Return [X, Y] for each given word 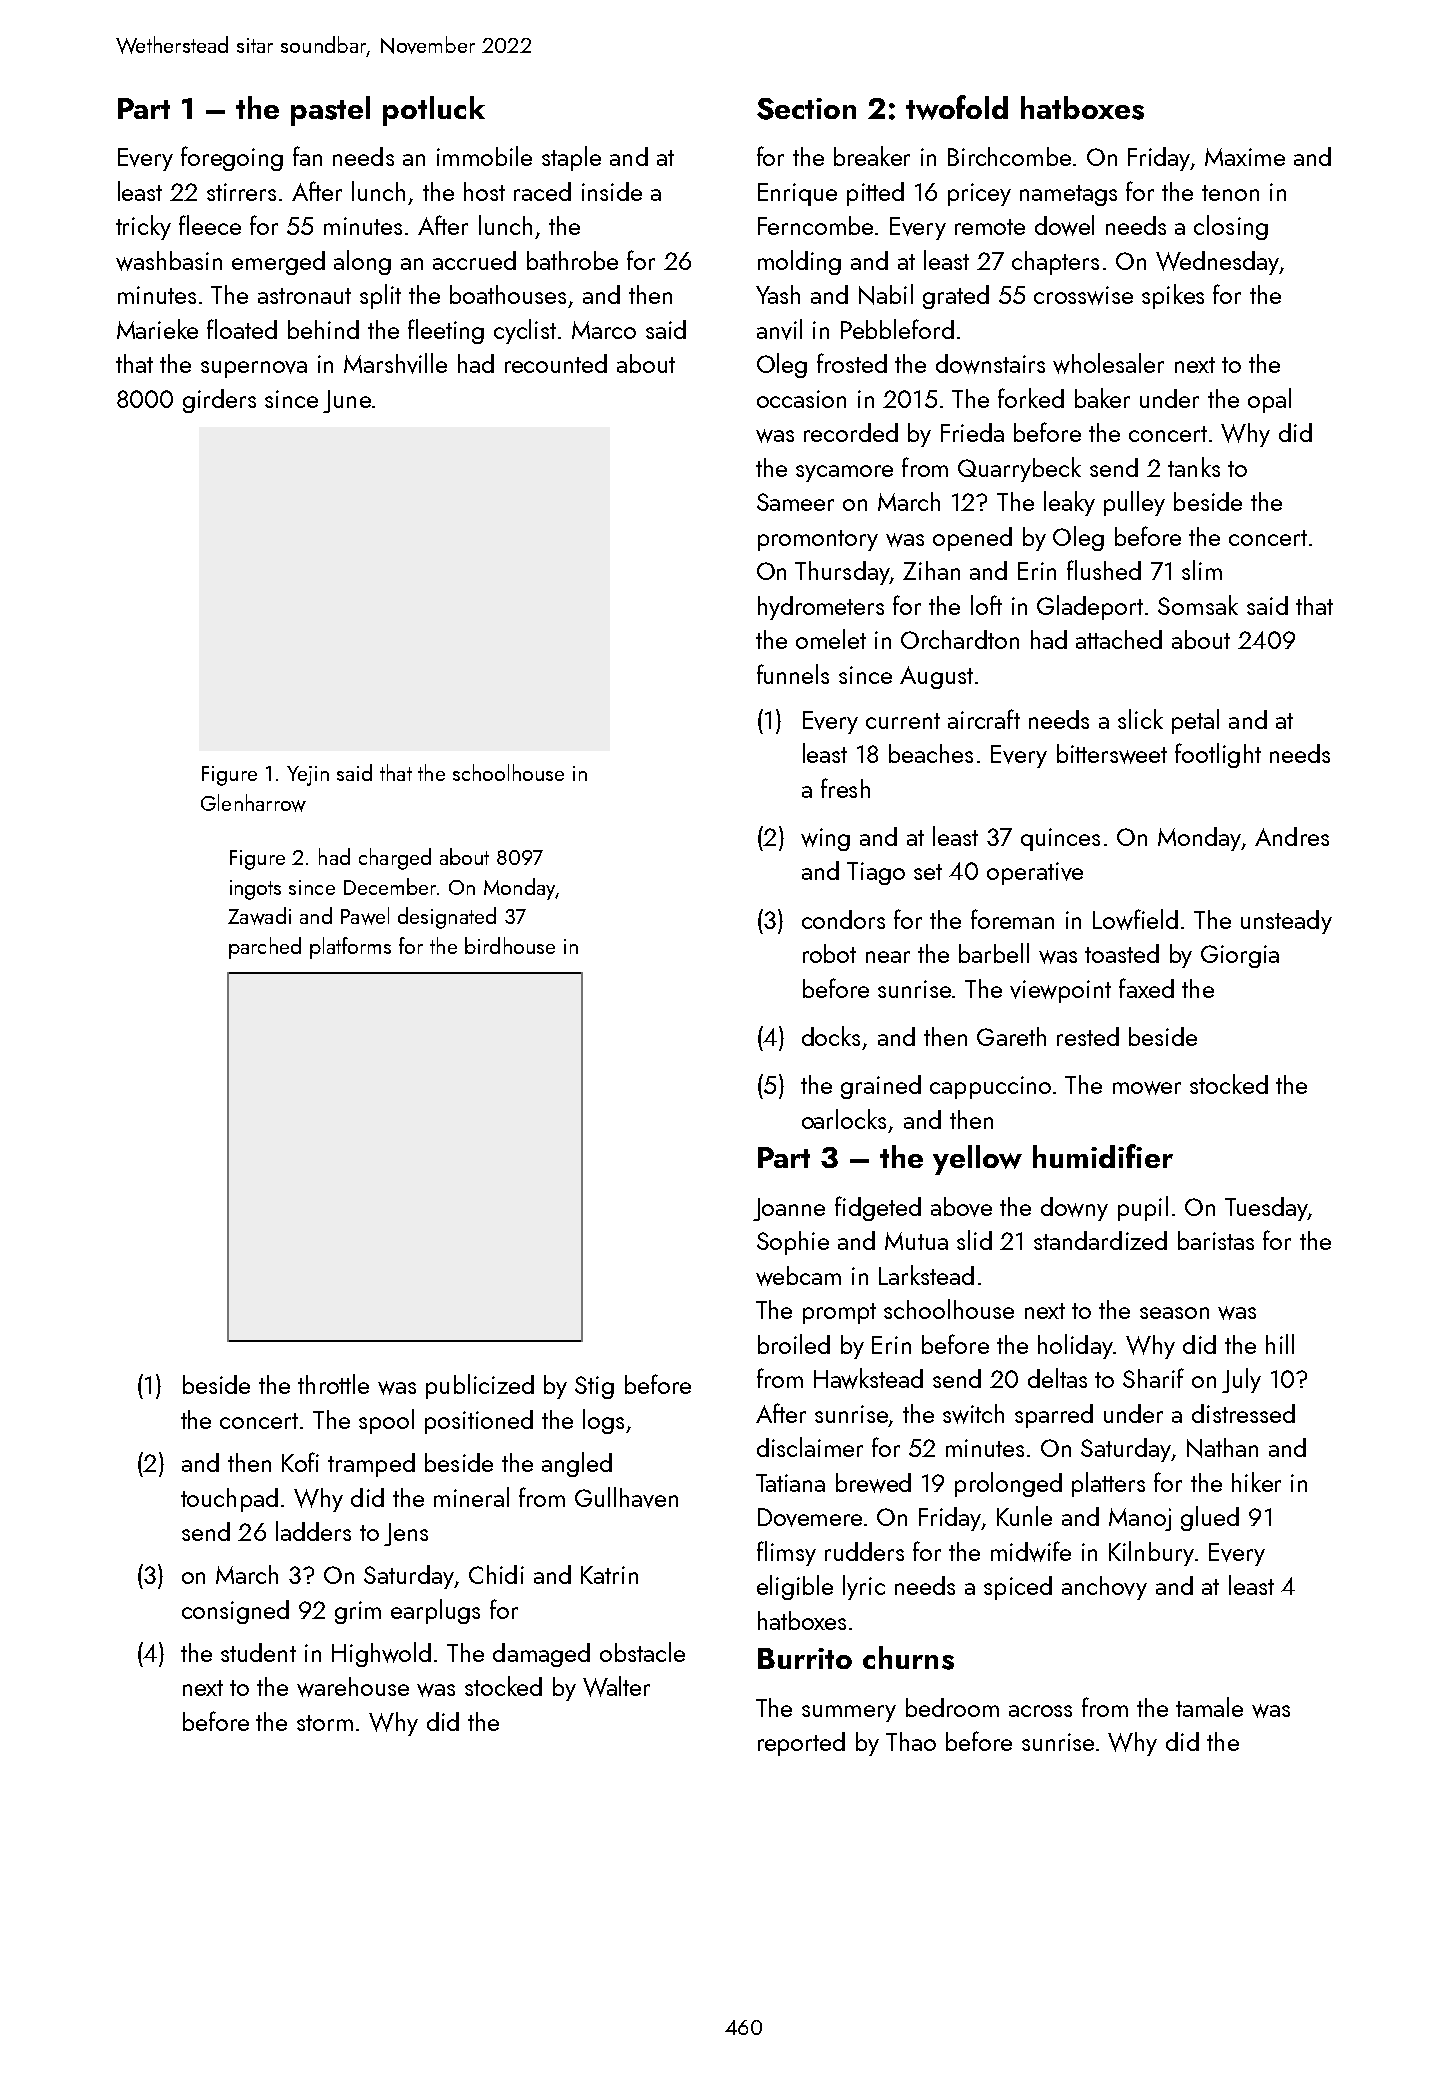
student [258, 1652]
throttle [333, 1384]
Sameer [795, 502]
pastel [330, 111]
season [1174, 1313]
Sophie [793, 1243]
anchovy [1104, 1588]
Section [806, 109]
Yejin [308, 776]
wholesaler [1108, 363]
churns [908, 1658]
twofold [957, 107]
